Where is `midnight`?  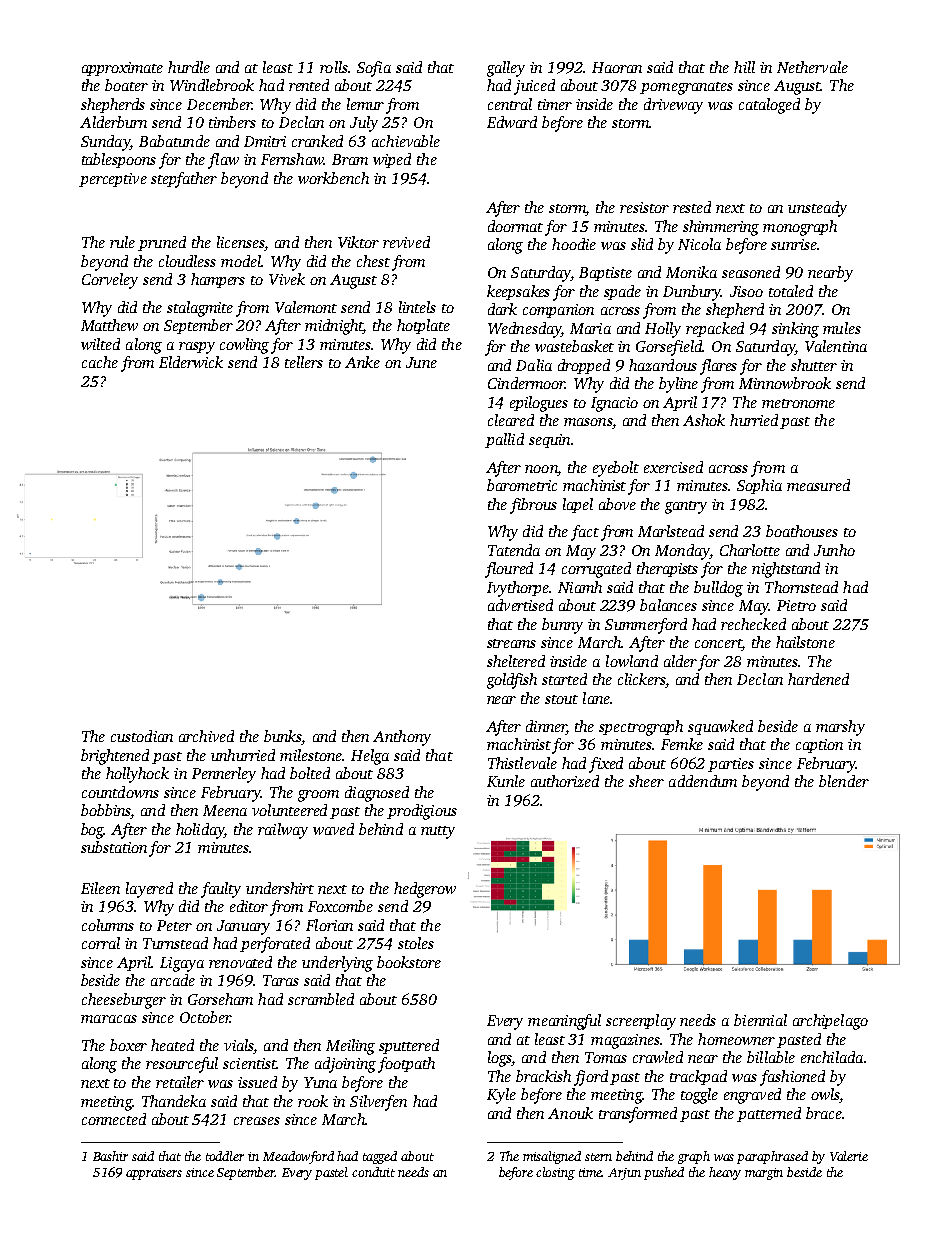 midnight is located at coordinates (334, 327).
